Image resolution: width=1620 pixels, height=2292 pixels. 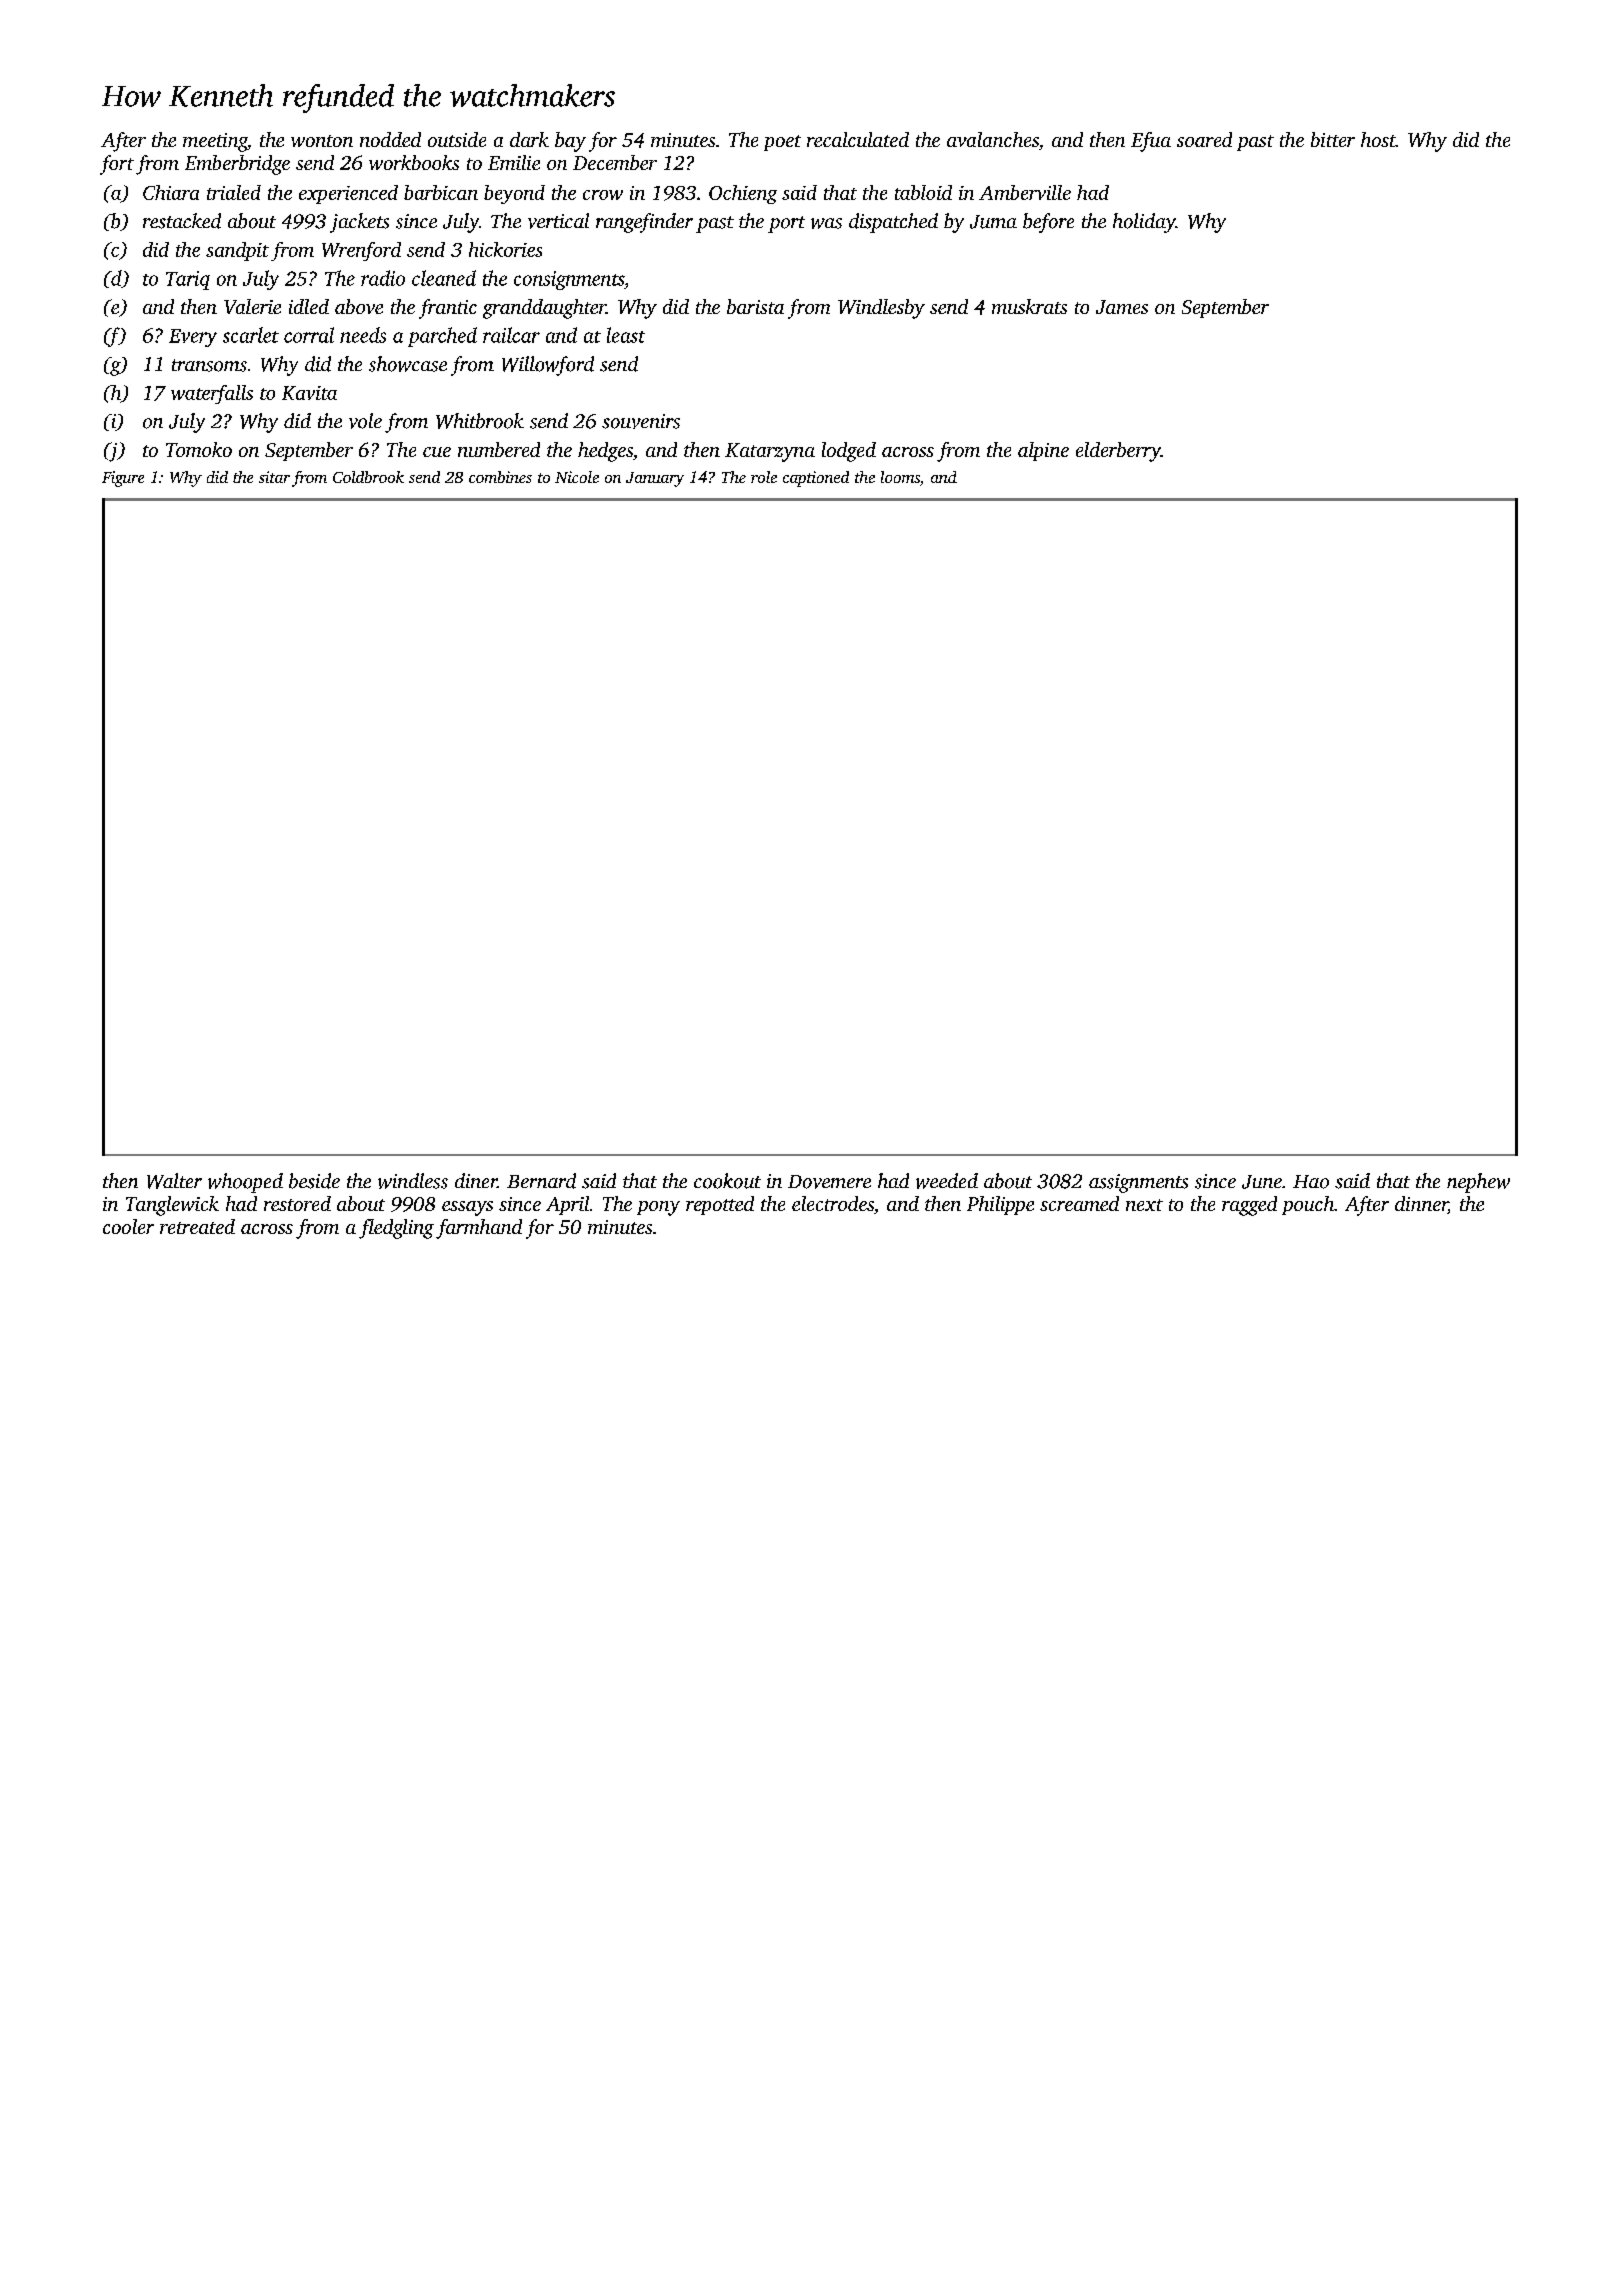 What do you see at coordinates (900, 477) in the screenshot?
I see `looms` at bounding box center [900, 477].
